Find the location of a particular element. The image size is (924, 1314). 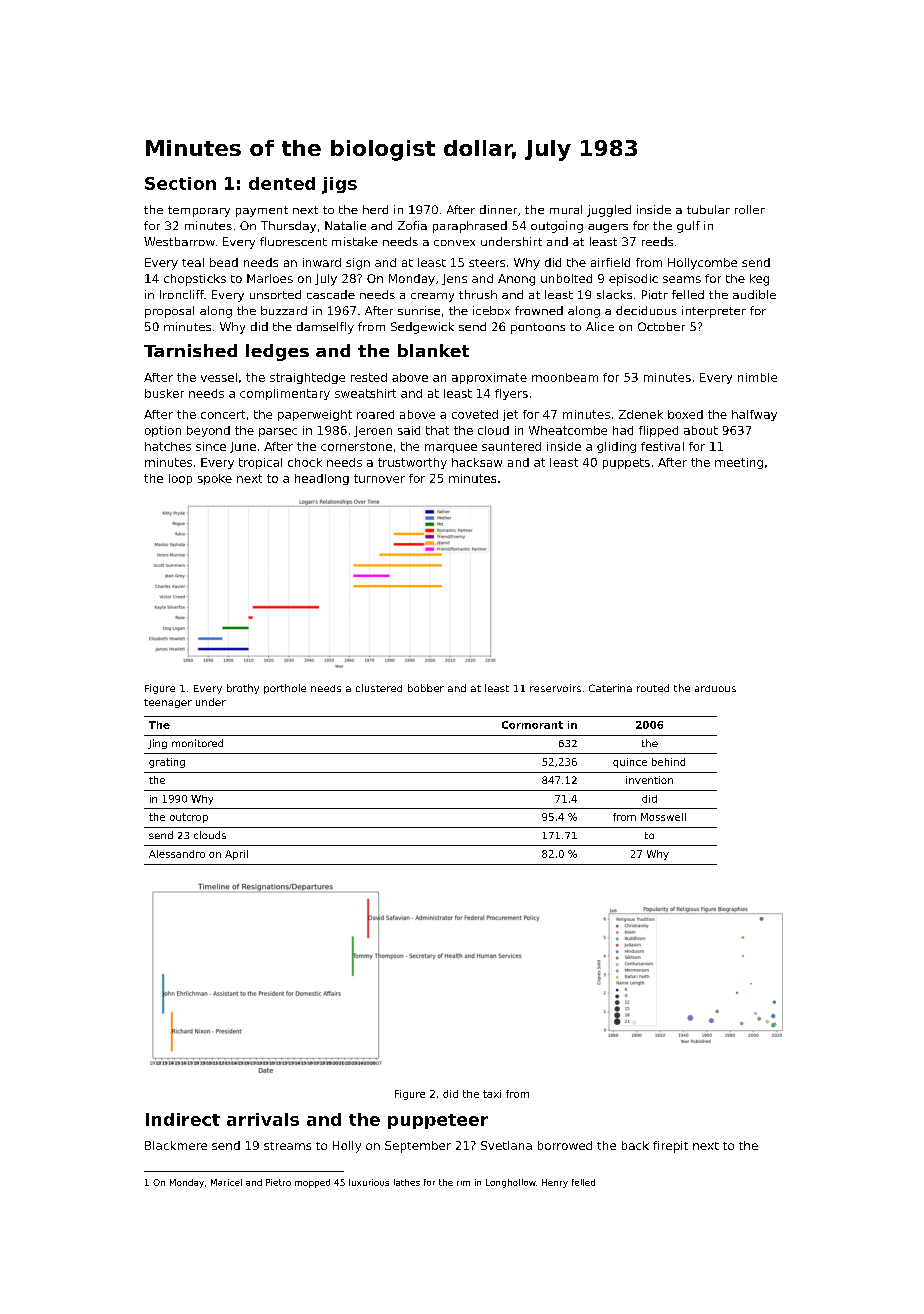

invention is located at coordinates (649, 780).
